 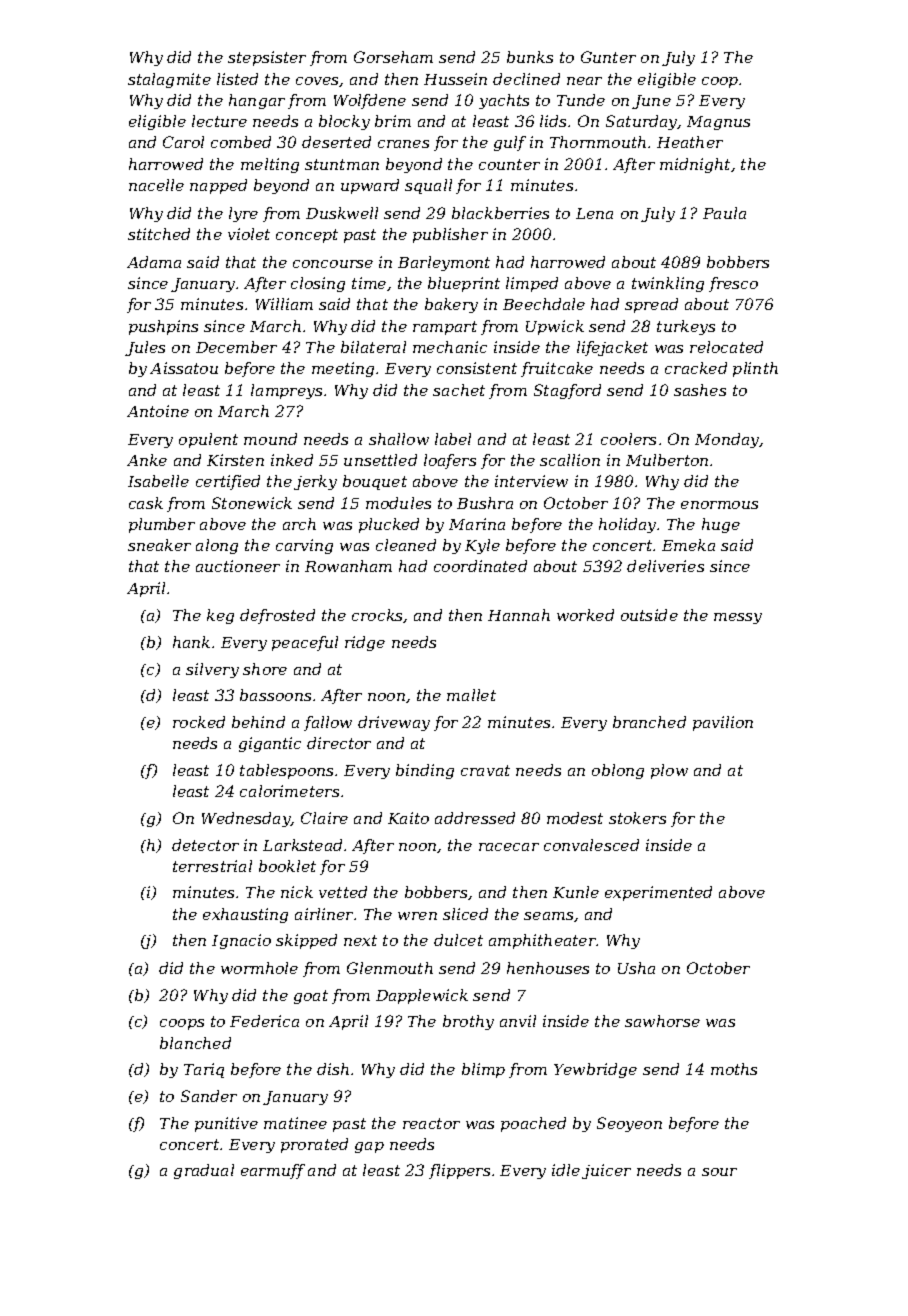 I want to click on gradual, so click(x=204, y=1171).
